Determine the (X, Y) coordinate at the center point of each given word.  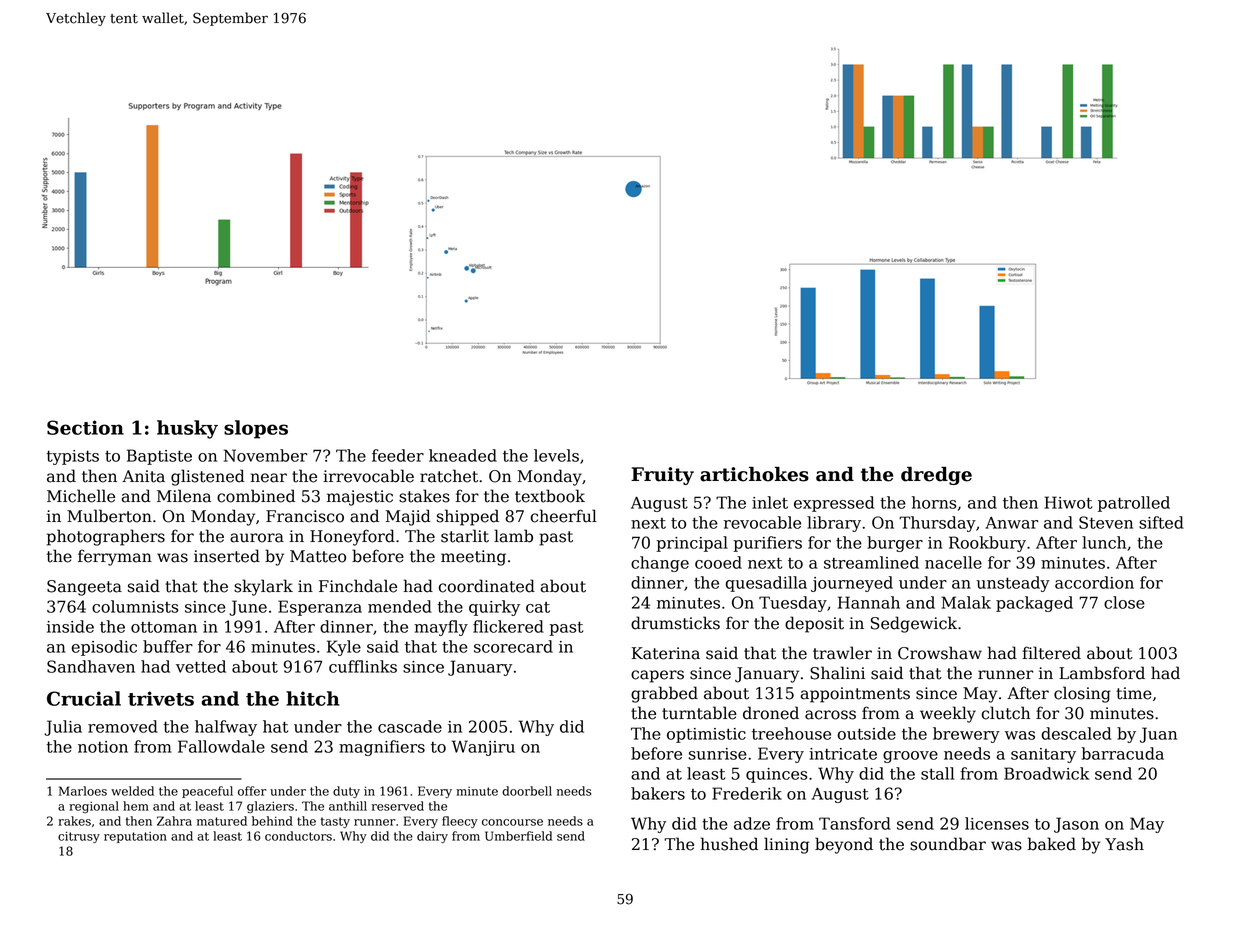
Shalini (837, 673)
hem (136, 806)
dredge (936, 476)
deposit (814, 624)
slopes (256, 429)
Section (85, 427)
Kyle (344, 648)
